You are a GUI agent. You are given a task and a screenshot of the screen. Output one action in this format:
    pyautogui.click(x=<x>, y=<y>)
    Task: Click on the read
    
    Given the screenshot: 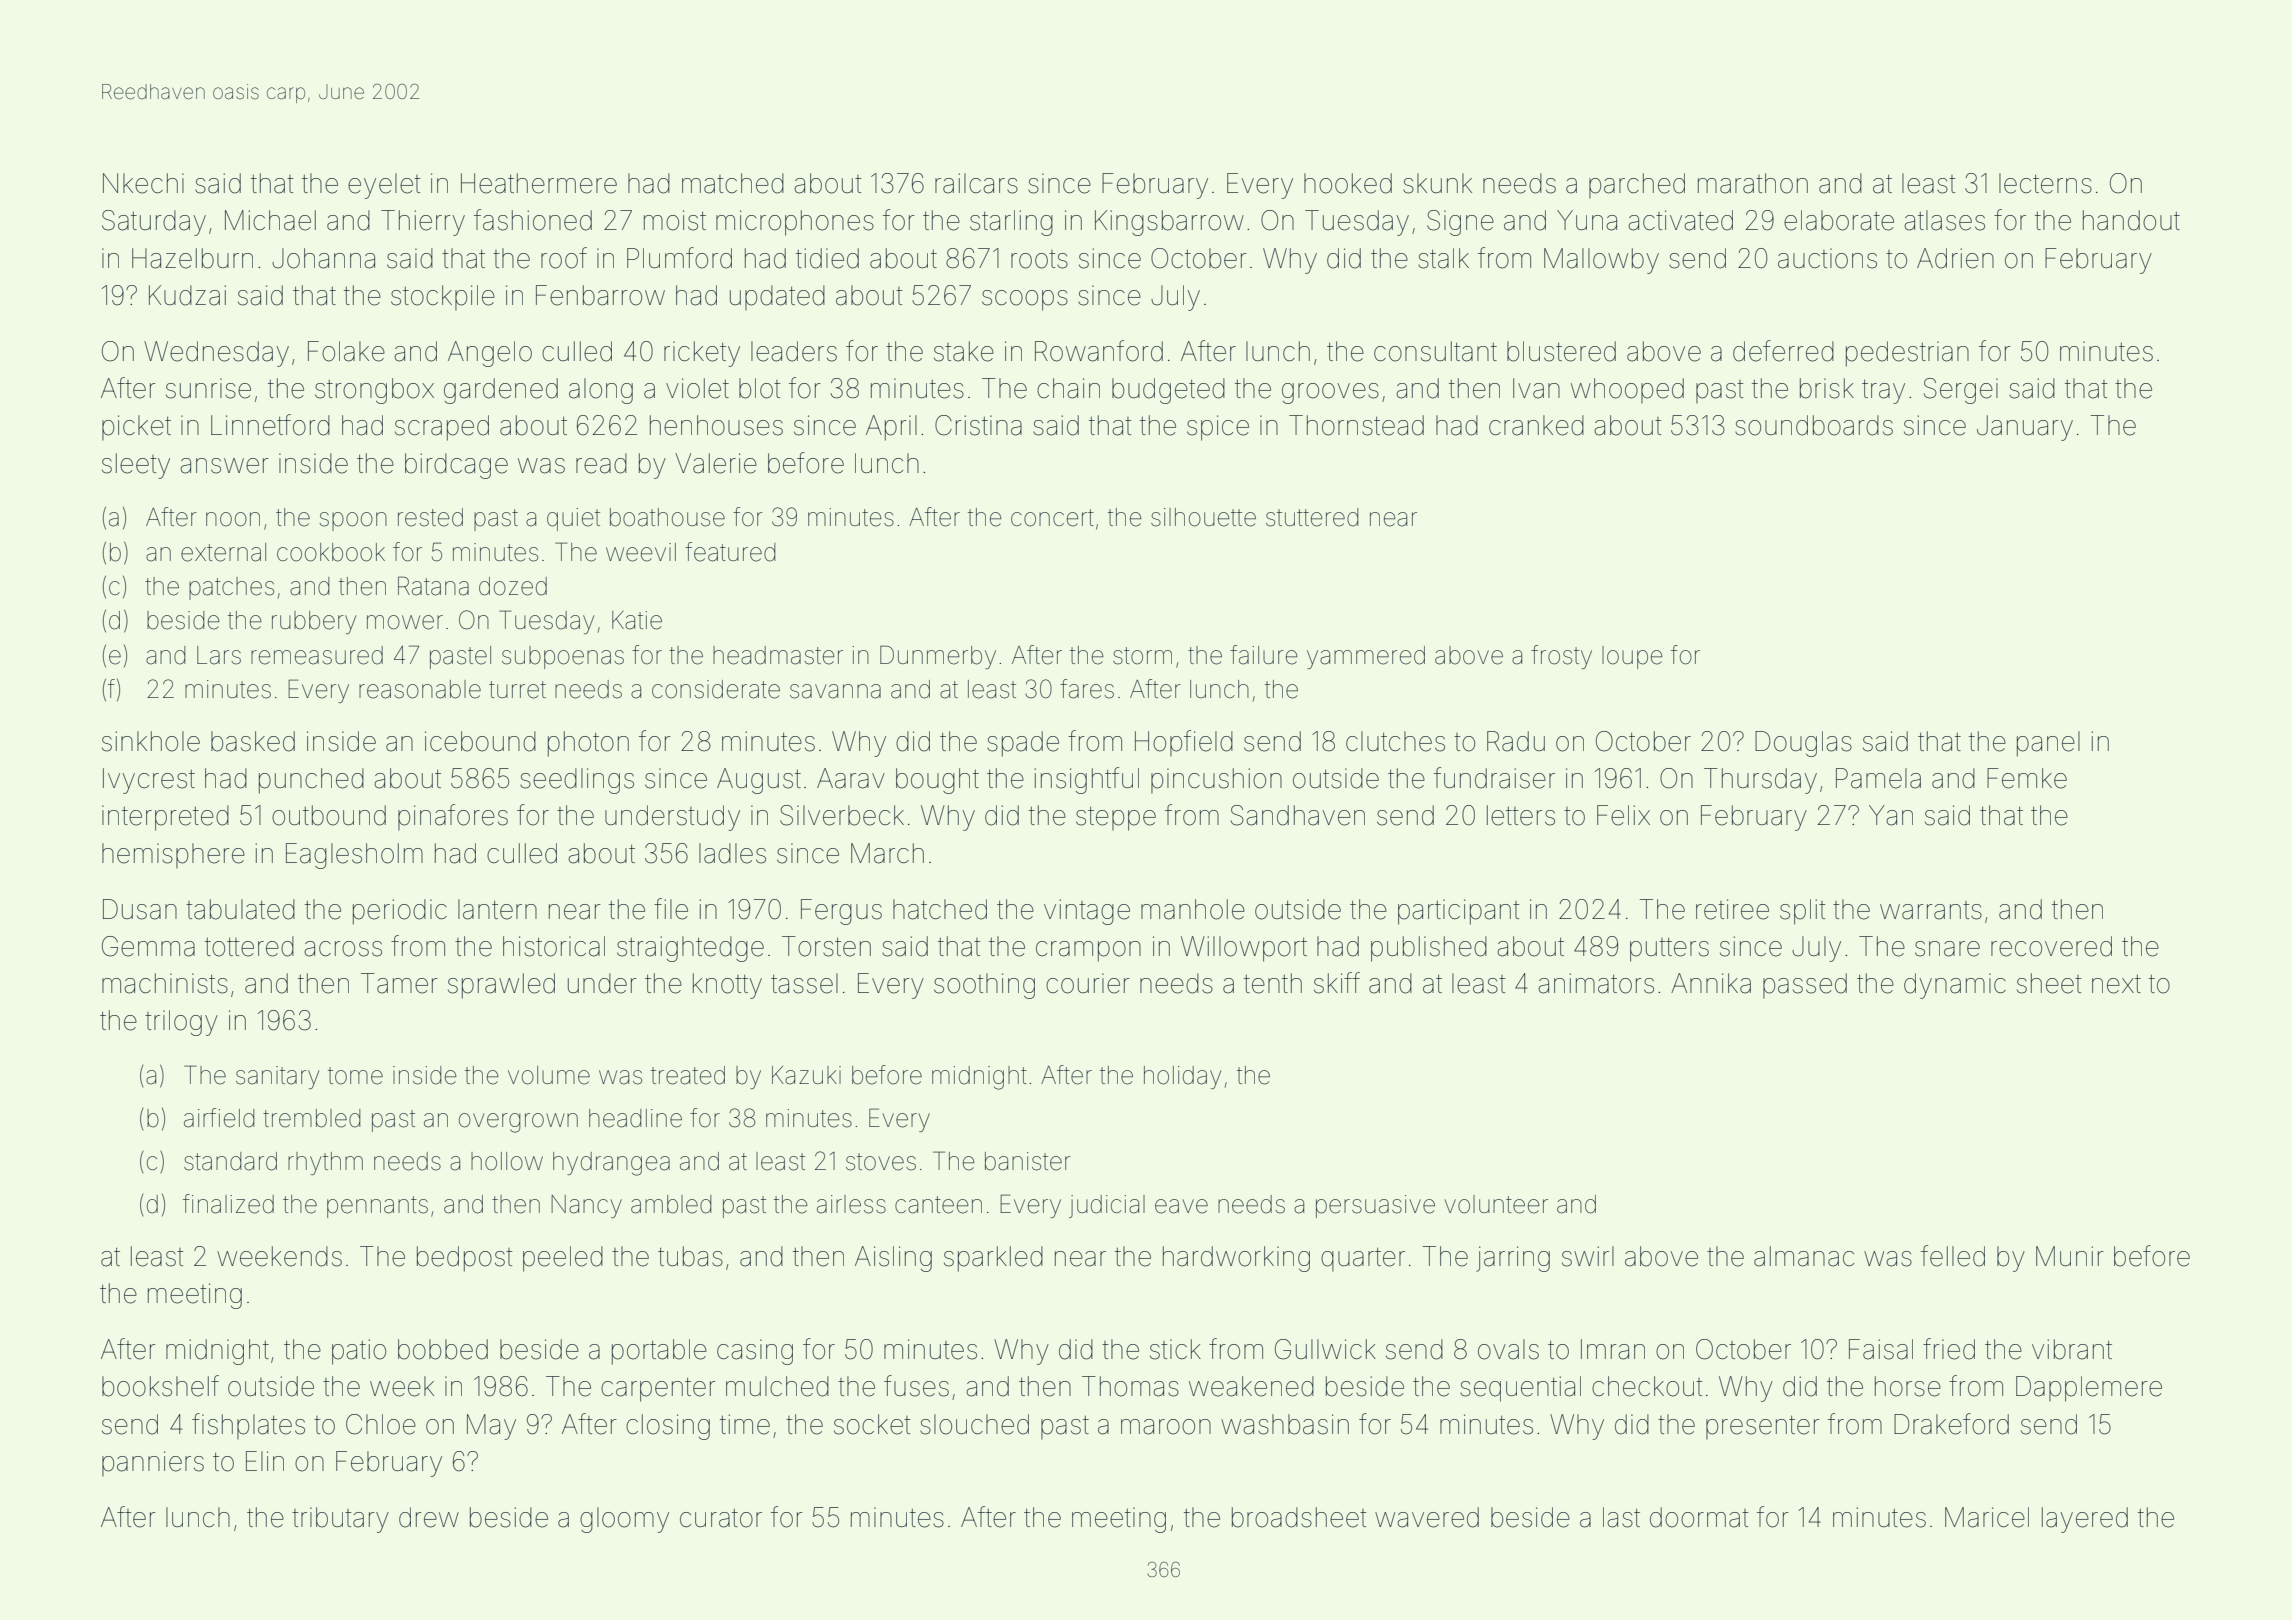 What is the action you would take?
    pyautogui.click(x=601, y=463)
